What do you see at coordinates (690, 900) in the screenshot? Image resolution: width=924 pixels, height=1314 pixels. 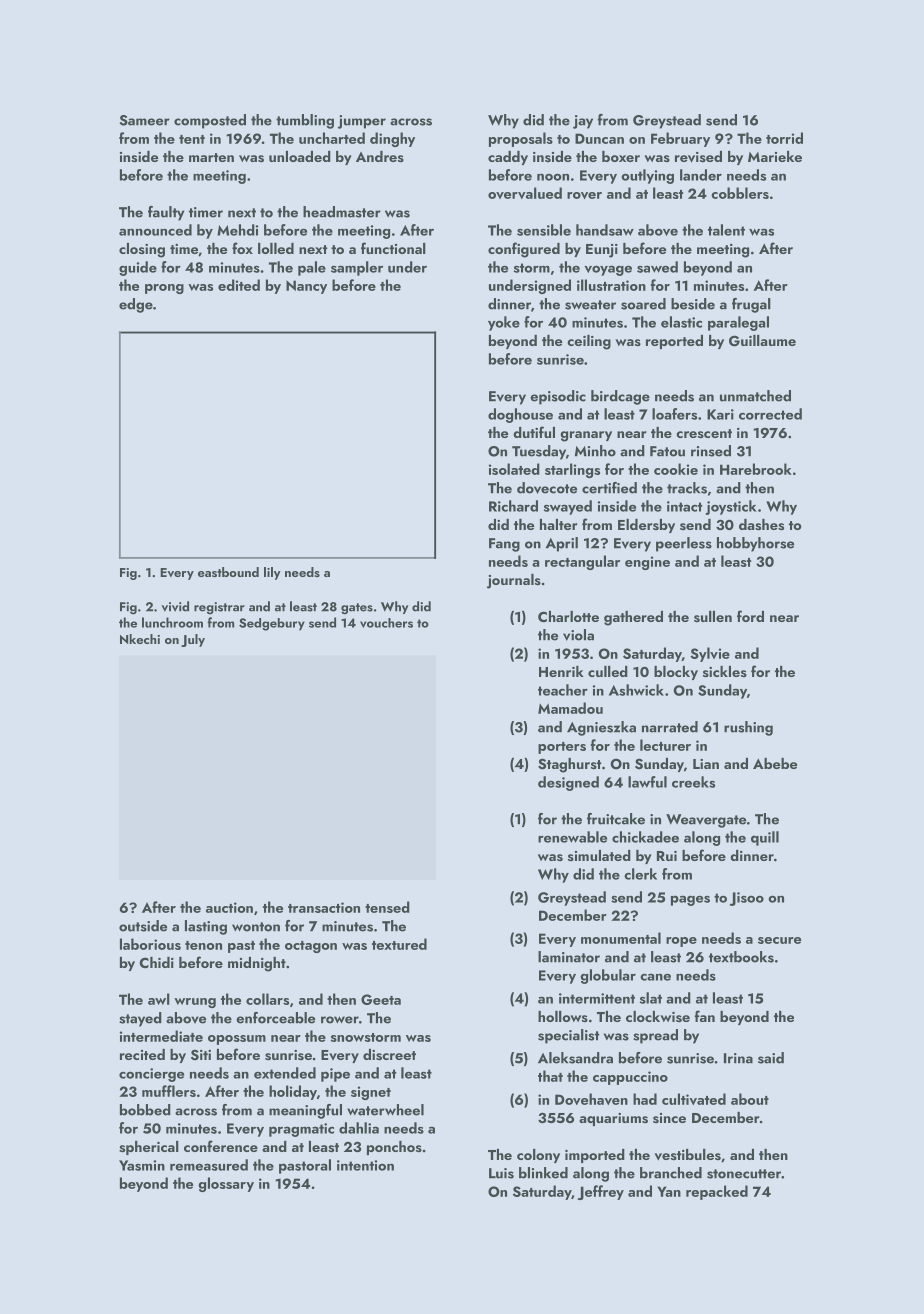 I see `pages` at bounding box center [690, 900].
